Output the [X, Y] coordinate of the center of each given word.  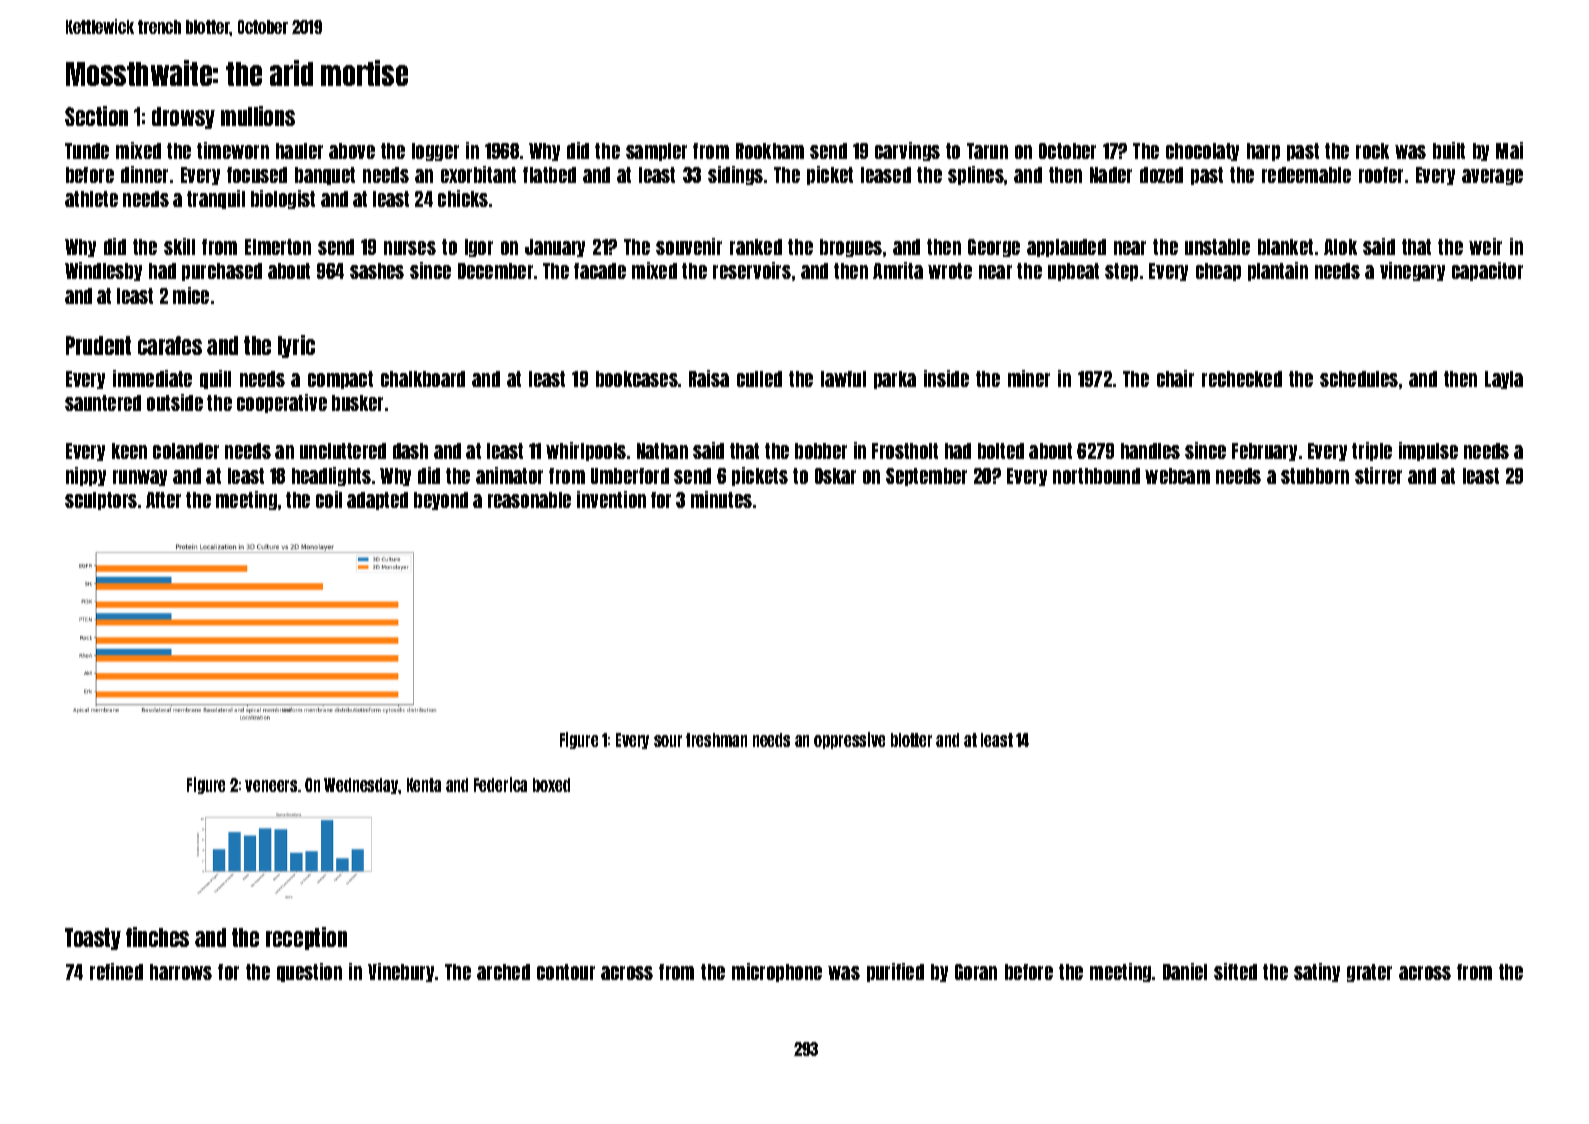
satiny [1317, 972]
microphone [777, 972]
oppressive [849, 740]
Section [96, 116]
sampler [656, 152]
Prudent [98, 345]
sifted [1235, 971]
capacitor [1487, 271]
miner [1029, 378]
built [1449, 150]
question [309, 972]
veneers [271, 786]
